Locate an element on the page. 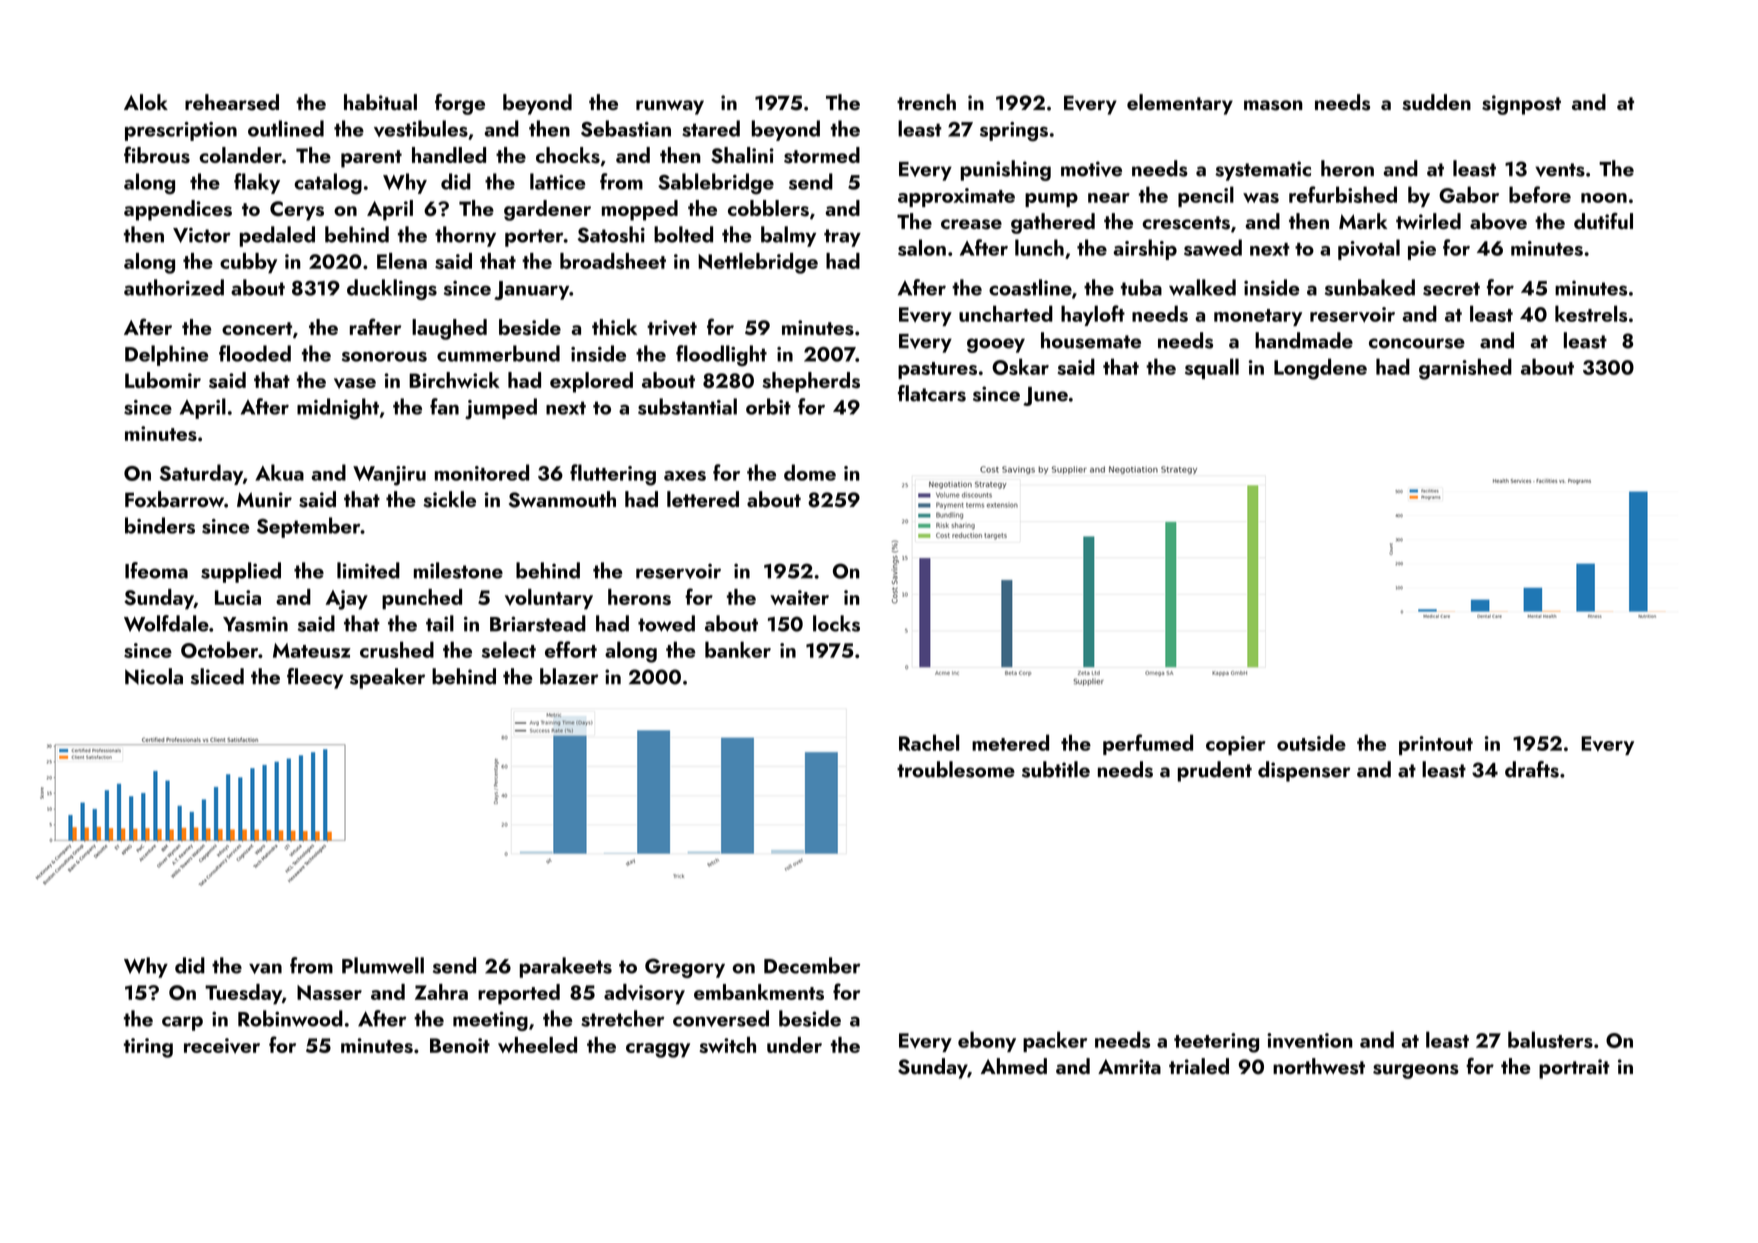  vestibules is located at coordinates (421, 128).
